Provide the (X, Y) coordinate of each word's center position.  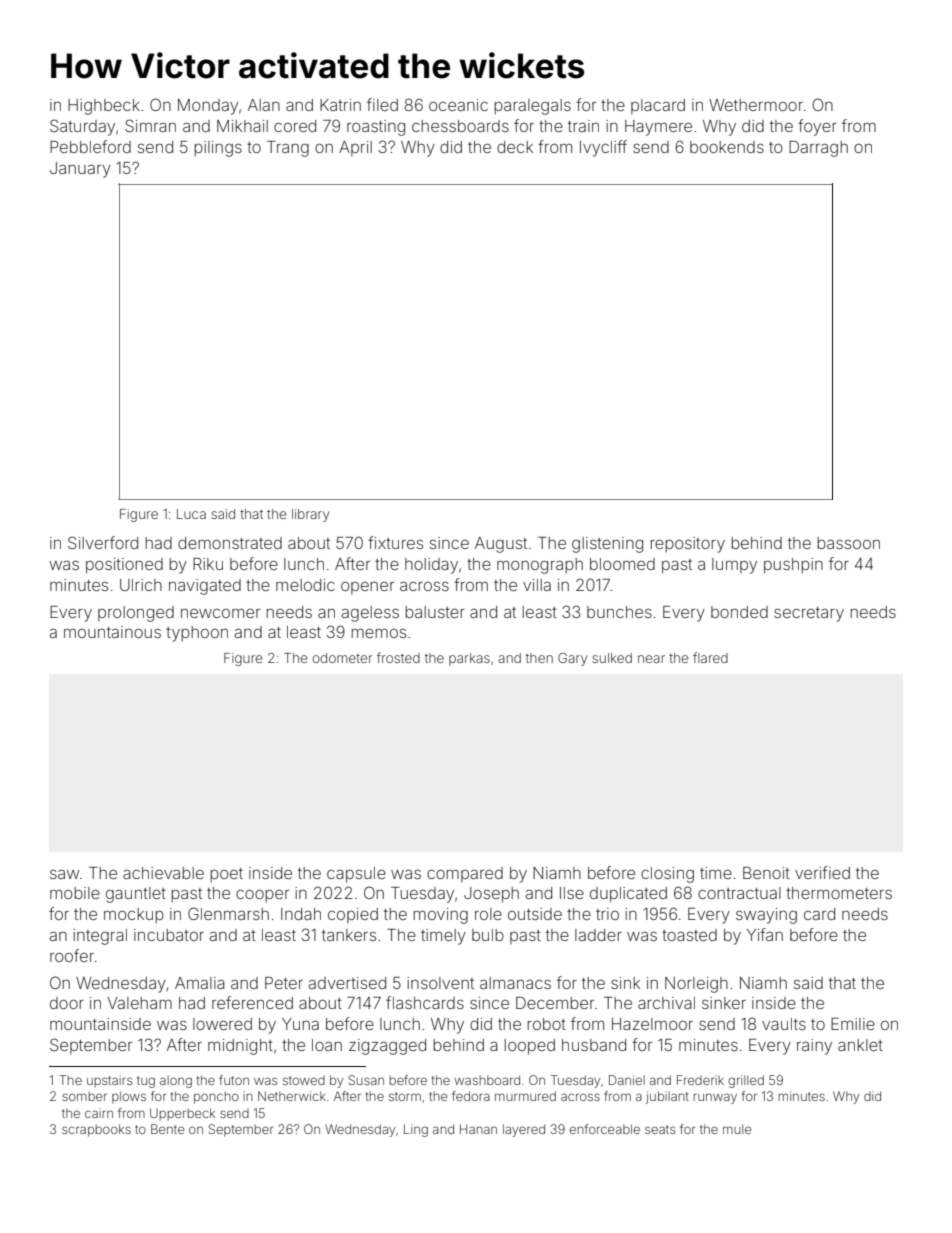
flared (710, 657)
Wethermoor (756, 105)
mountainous (112, 632)
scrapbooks (96, 1130)
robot (547, 1024)
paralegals (532, 107)
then (539, 658)
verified (822, 872)
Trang (288, 149)
